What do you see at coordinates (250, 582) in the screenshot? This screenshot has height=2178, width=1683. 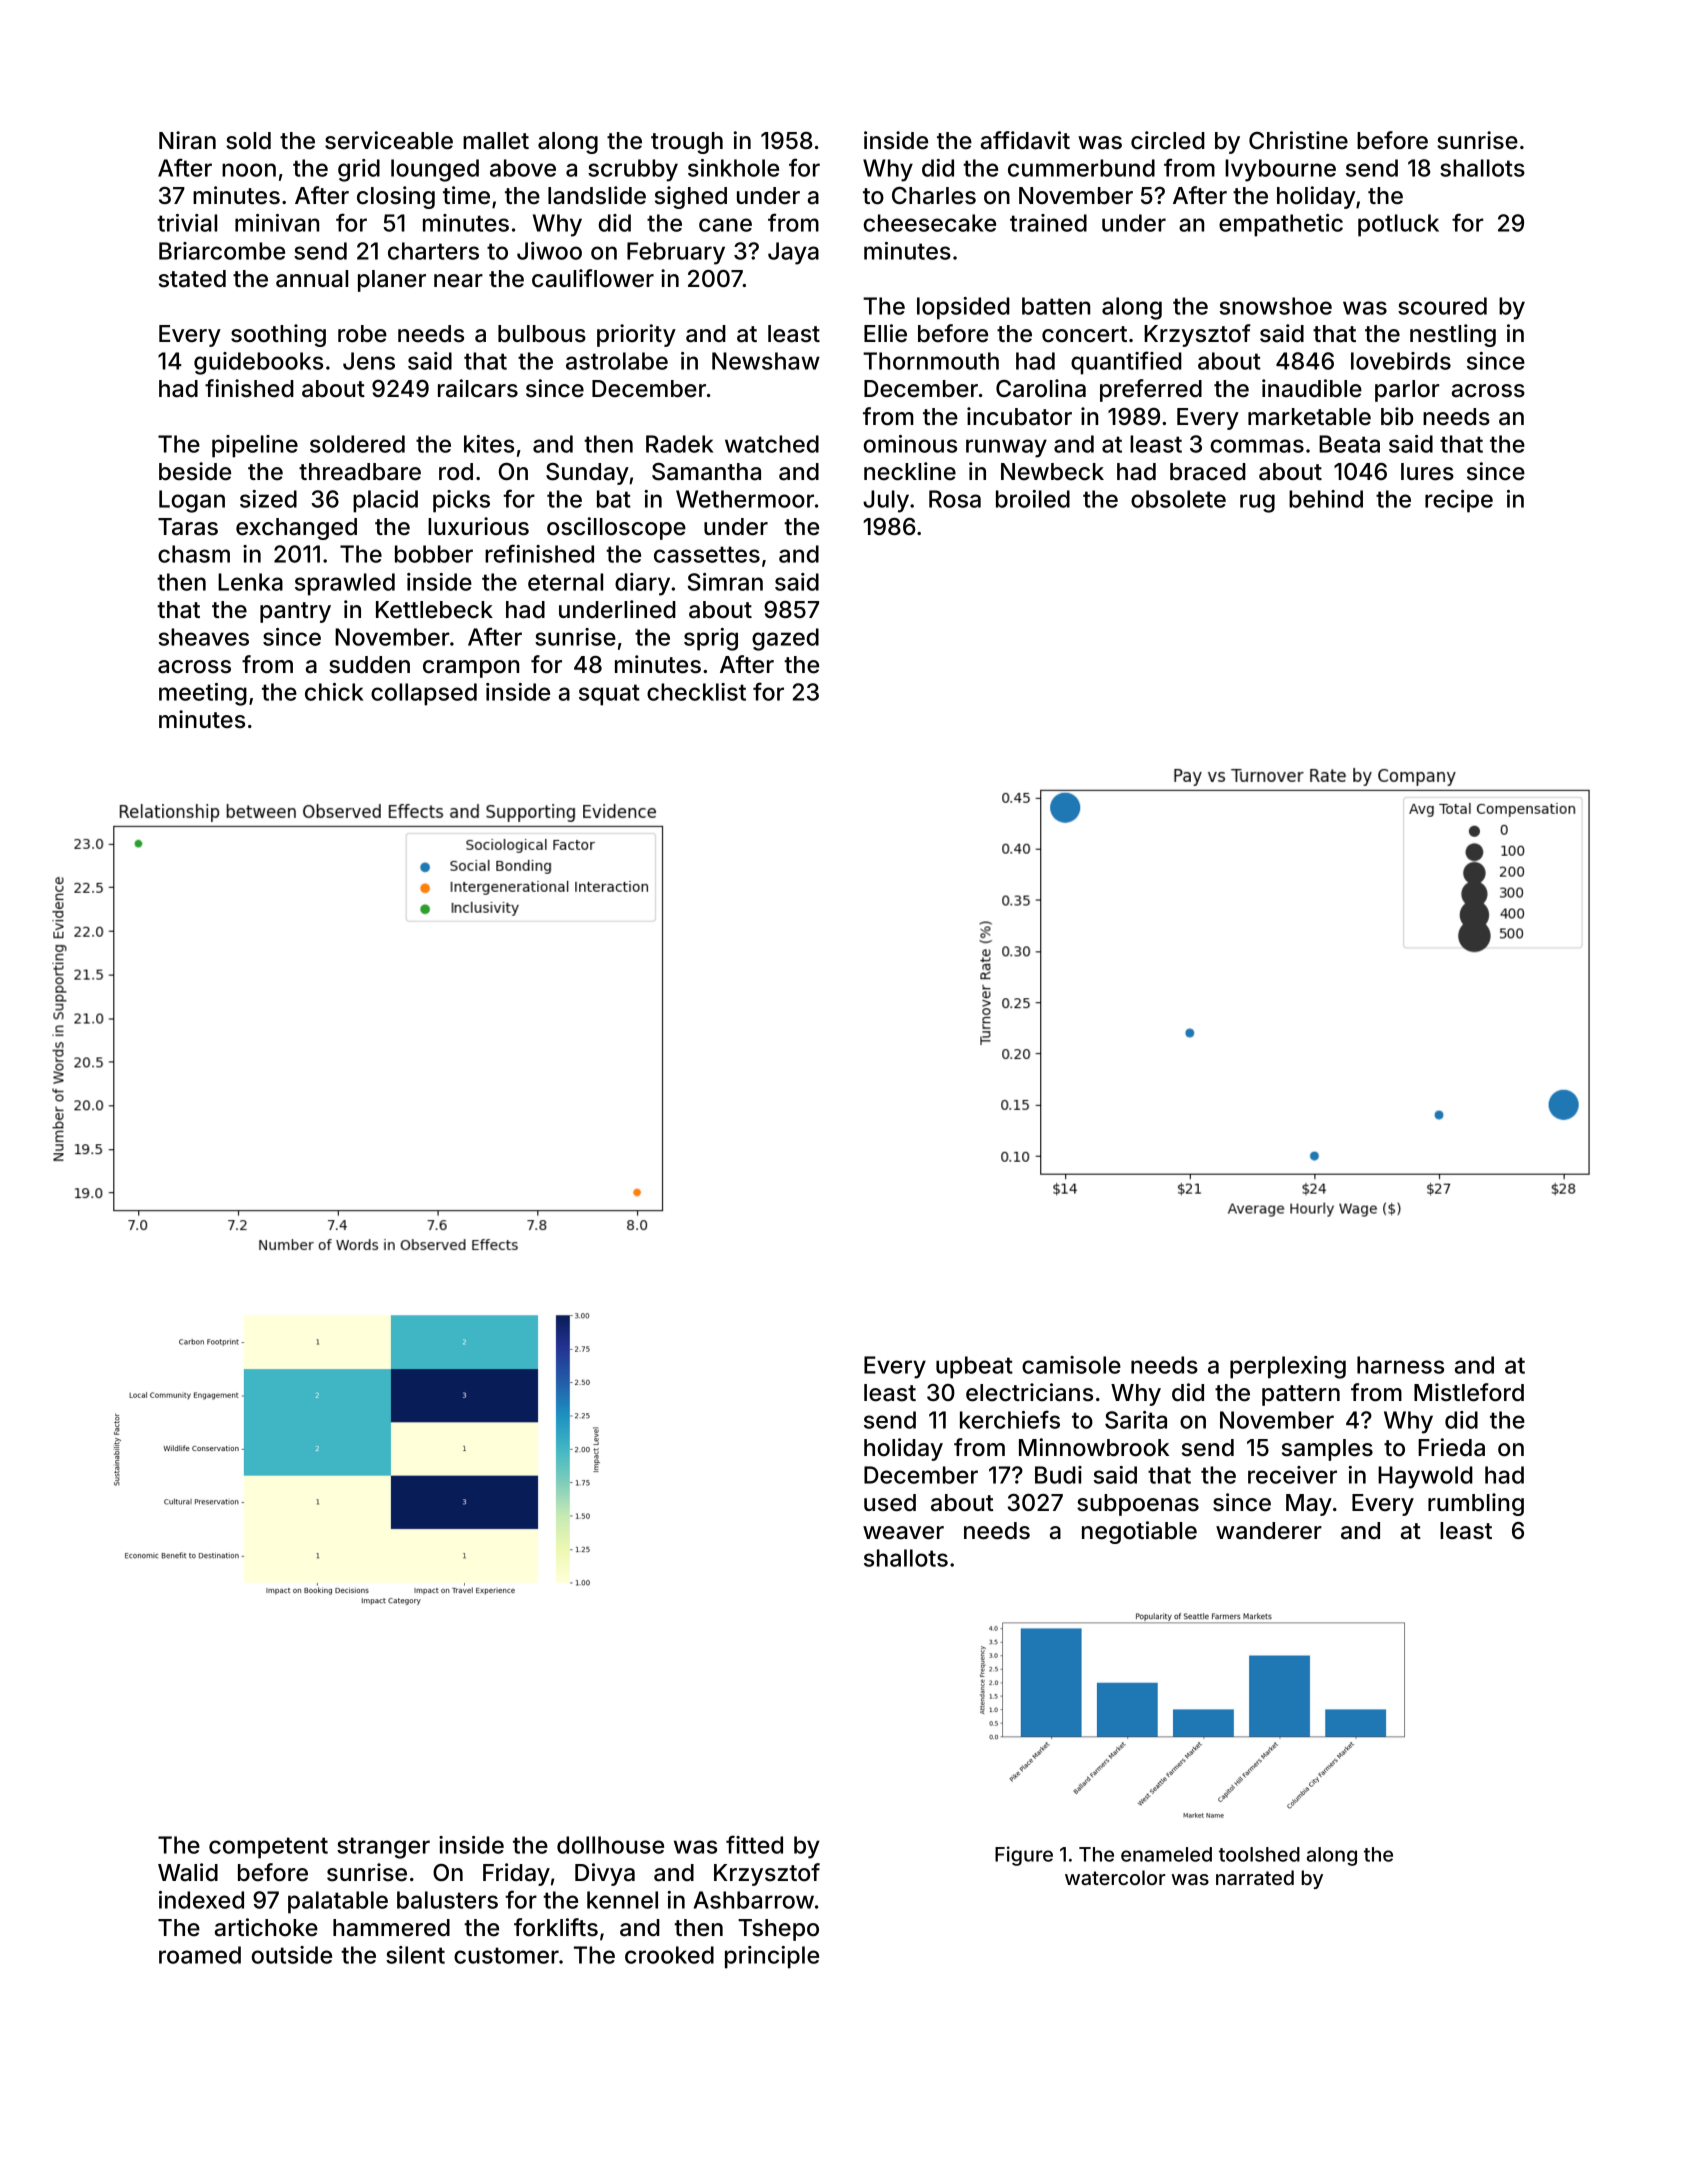 I see `Lenka` at bounding box center [250, 582].
